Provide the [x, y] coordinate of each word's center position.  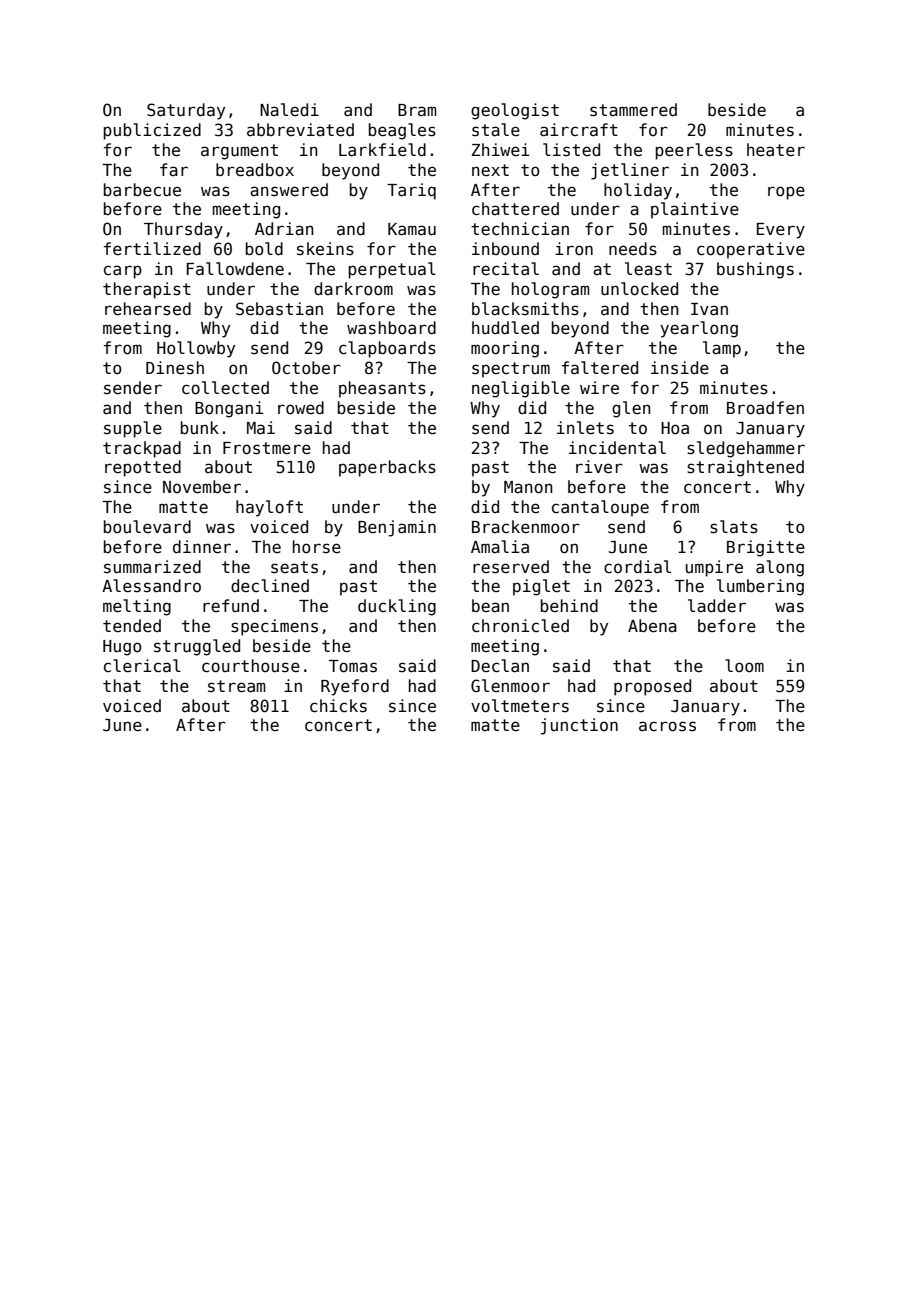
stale [496, 130]
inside [680, 368]
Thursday [183, 230]
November [202, 487]
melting [137, 607]
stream [237, 686]
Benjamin [397, 528]
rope [786, 193]
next [490, 170]
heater [776, 150]
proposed [652, 687]
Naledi [289, 110]
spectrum [511, 370]
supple [133, 429]
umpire [714, 568]
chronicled [520, 626]
